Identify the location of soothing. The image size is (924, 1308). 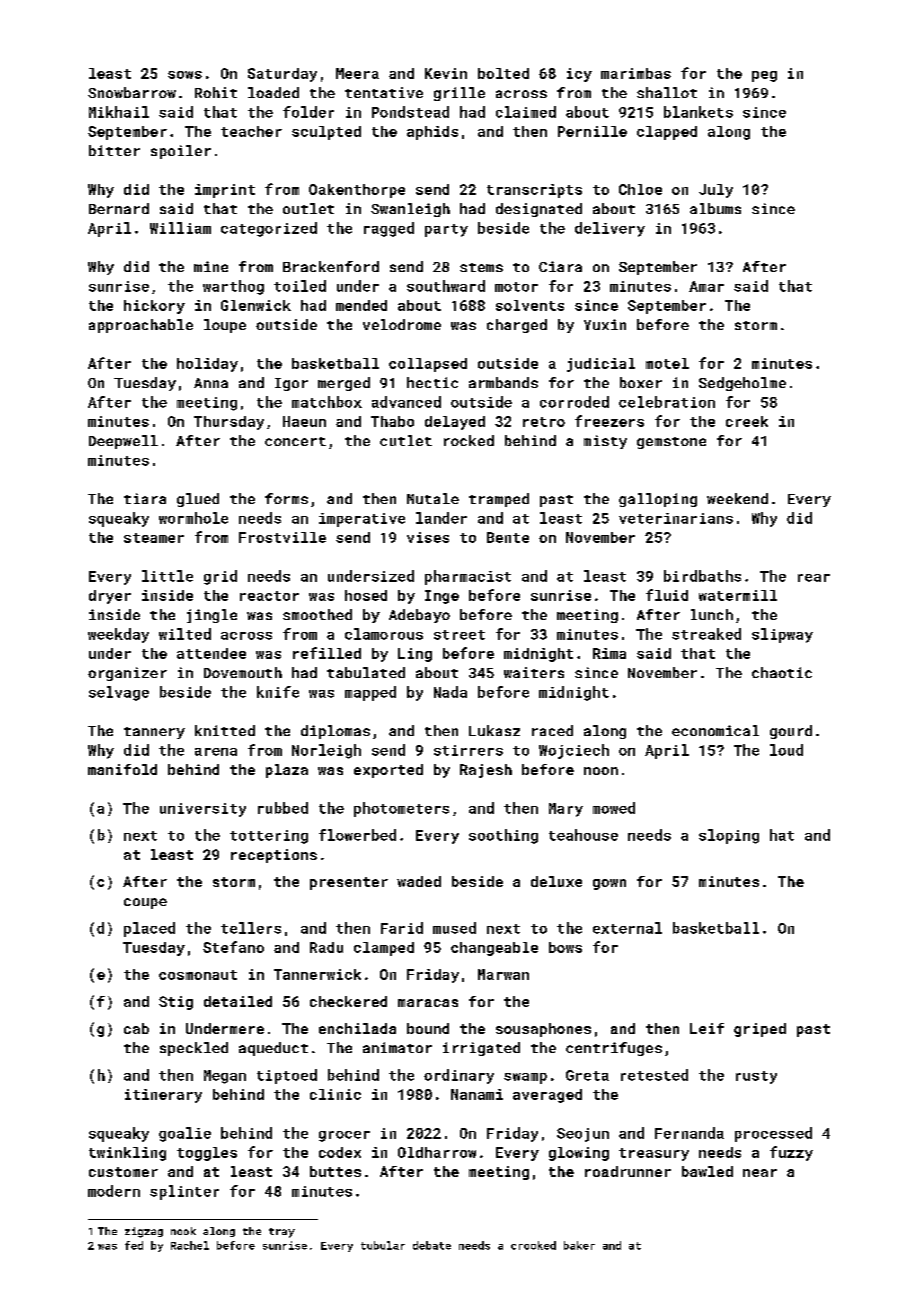
(503, 836).
